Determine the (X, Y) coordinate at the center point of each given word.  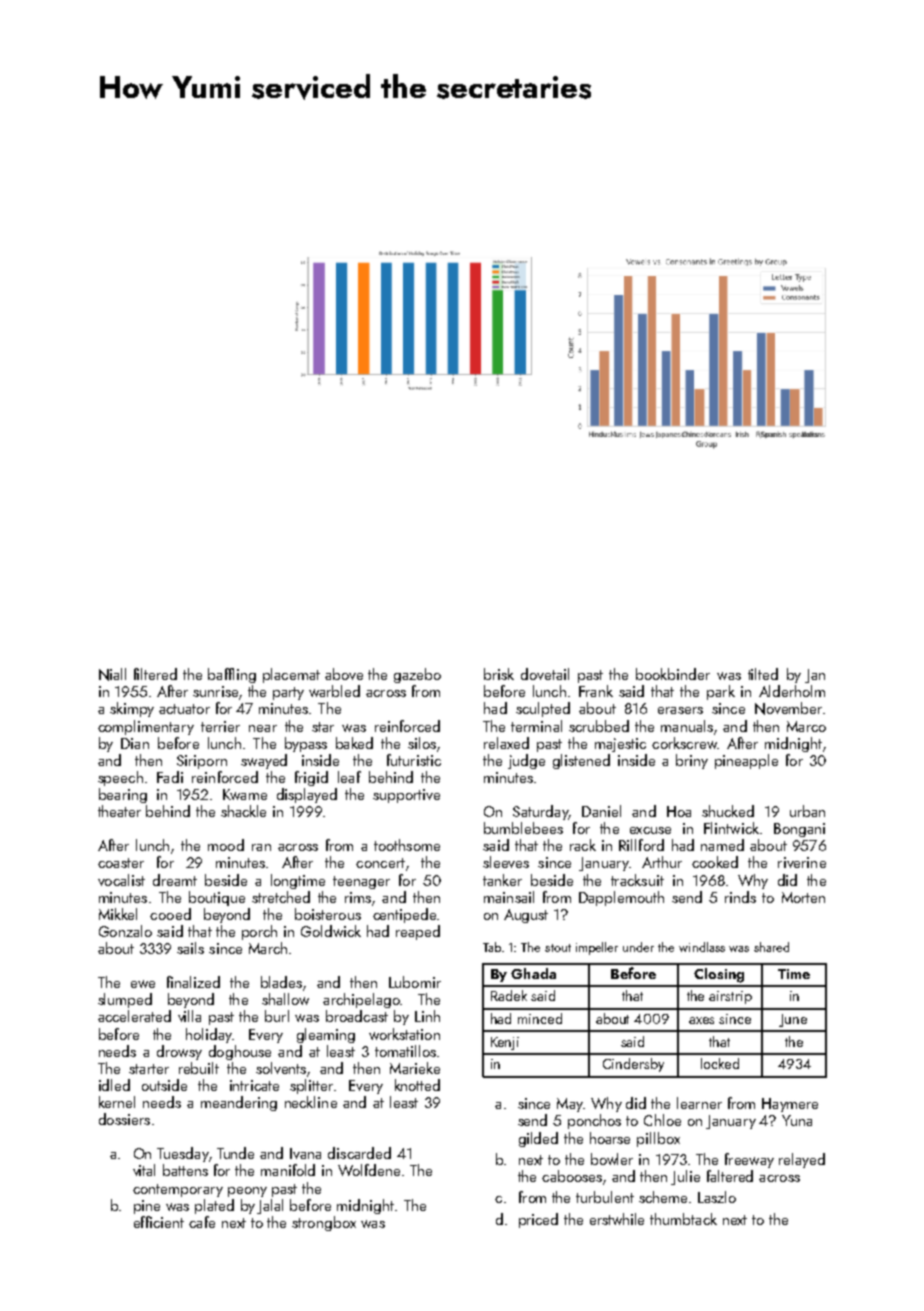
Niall (112, 674)
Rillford (641, 845)
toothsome (407, 845)
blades (281, 982)
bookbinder (673, 674)
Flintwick (731, 828)
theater (119, 811)
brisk (499, 674)
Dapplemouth (621, 898)
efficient (159, 1222)
